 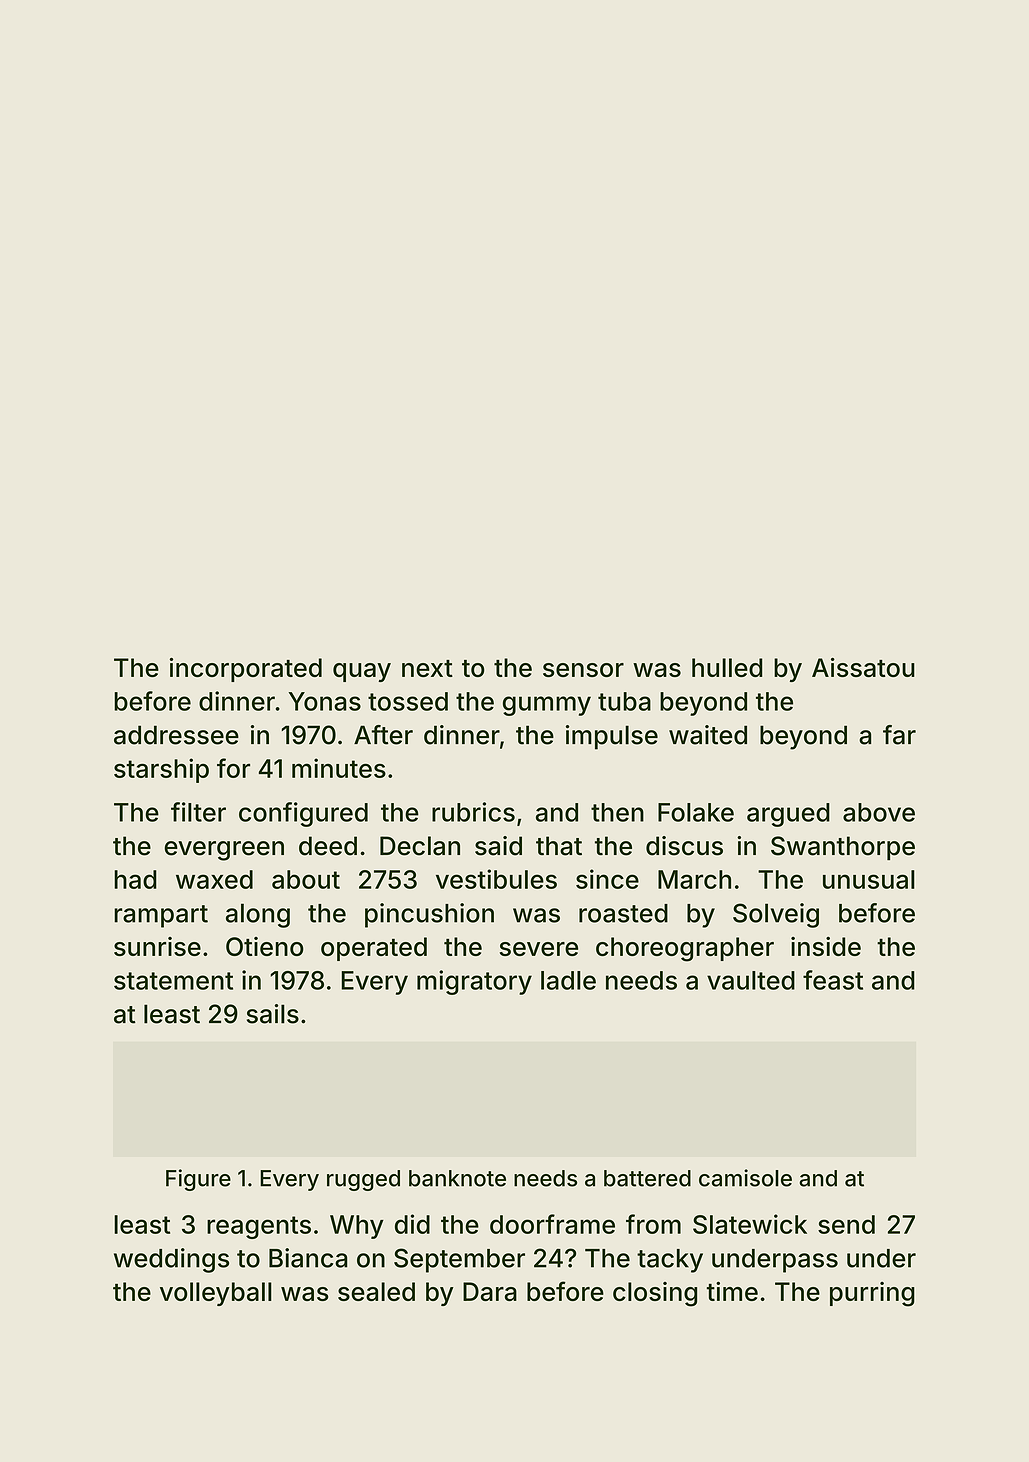 What do you see at coordinates (745, 1178) in the image?
I see `camisole` at bounding box center [745, 1178].
